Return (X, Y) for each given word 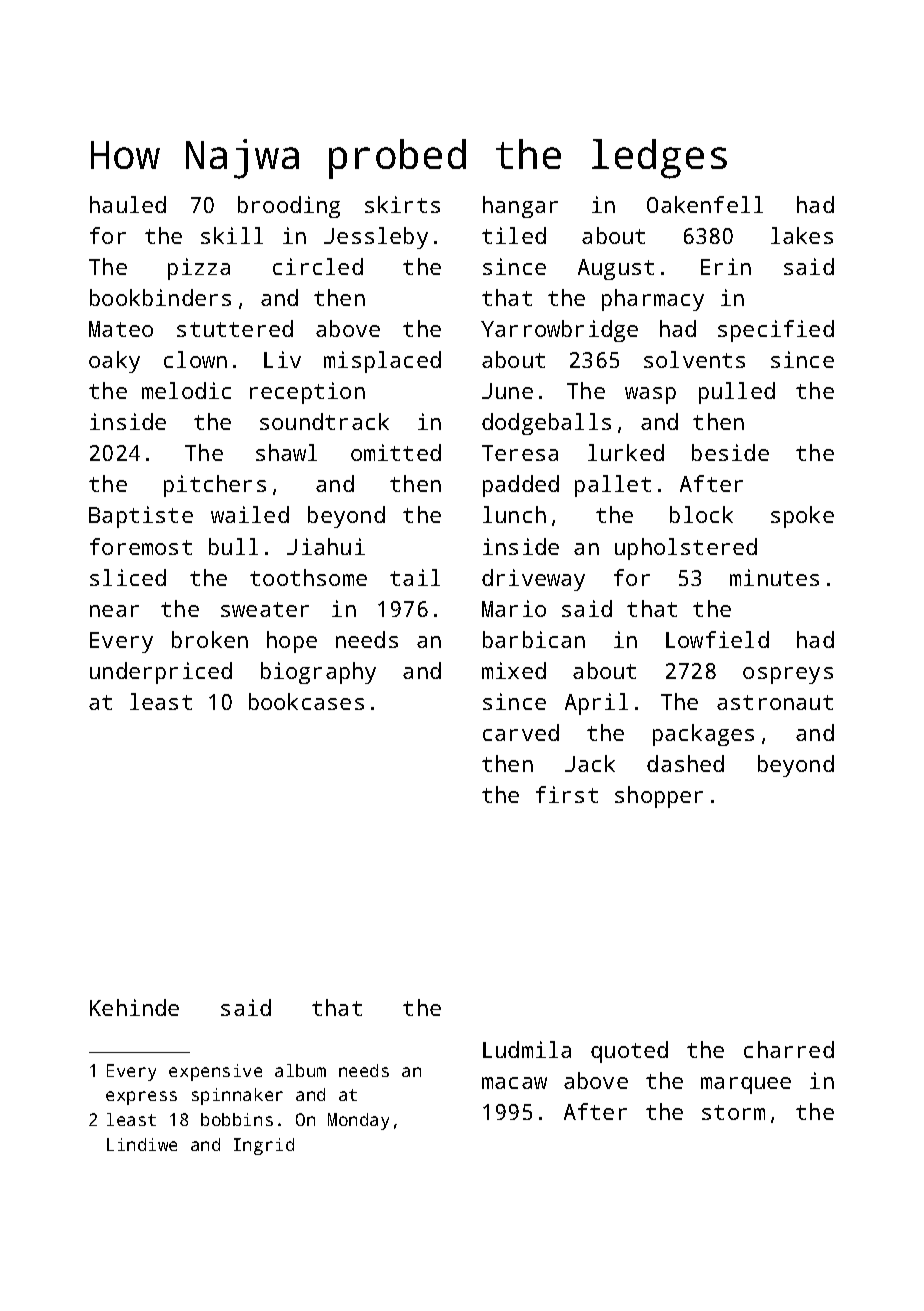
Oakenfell (705, 204)
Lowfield (717, 639)
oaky (114, 362)
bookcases (306, 701)
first (567, 794)
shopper (659, 797)
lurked (626, 452)
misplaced (382, 362)
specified (776, 331)
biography (318, 673)
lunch (514, 514)
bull (233, 546)
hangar (520, 207)
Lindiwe (142, 1144)
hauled (128, 204)
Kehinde (134, 1007)
